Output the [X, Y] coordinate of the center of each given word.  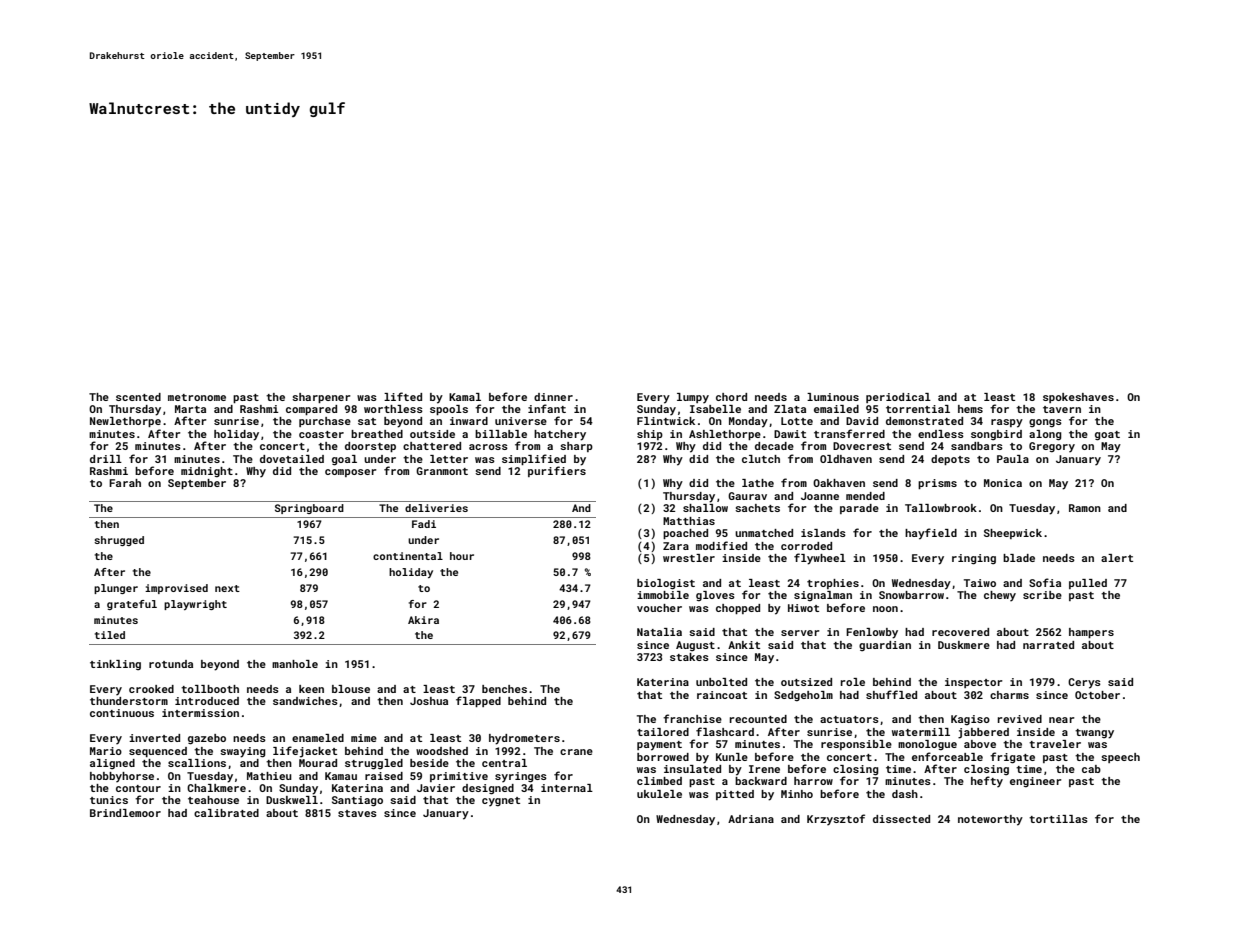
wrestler [689, 558]
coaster [321, 434]
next [227, 588]
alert [1117, 558]
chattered [432, 446]
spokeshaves [1078, 398]
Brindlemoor [125, 813]
